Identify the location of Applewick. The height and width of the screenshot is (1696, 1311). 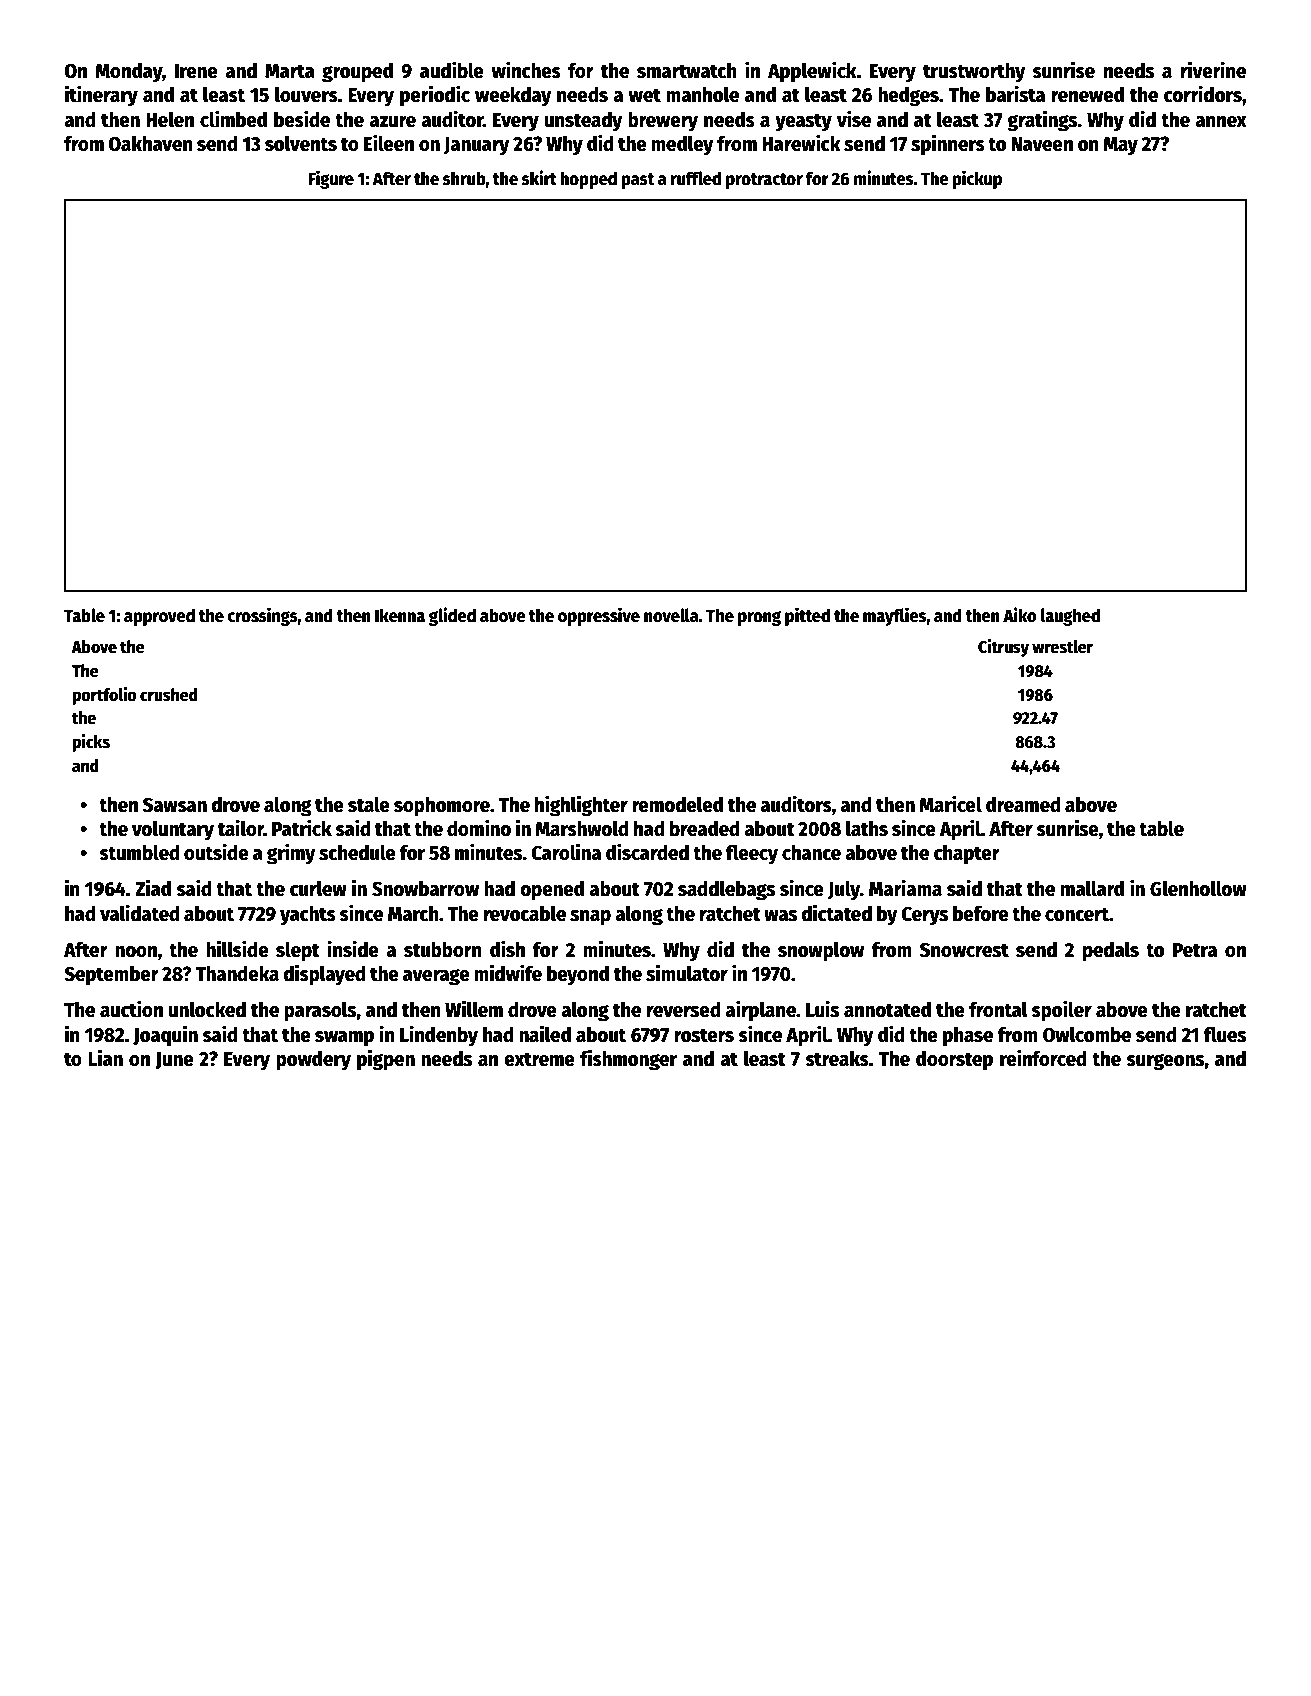
(812, 72).
